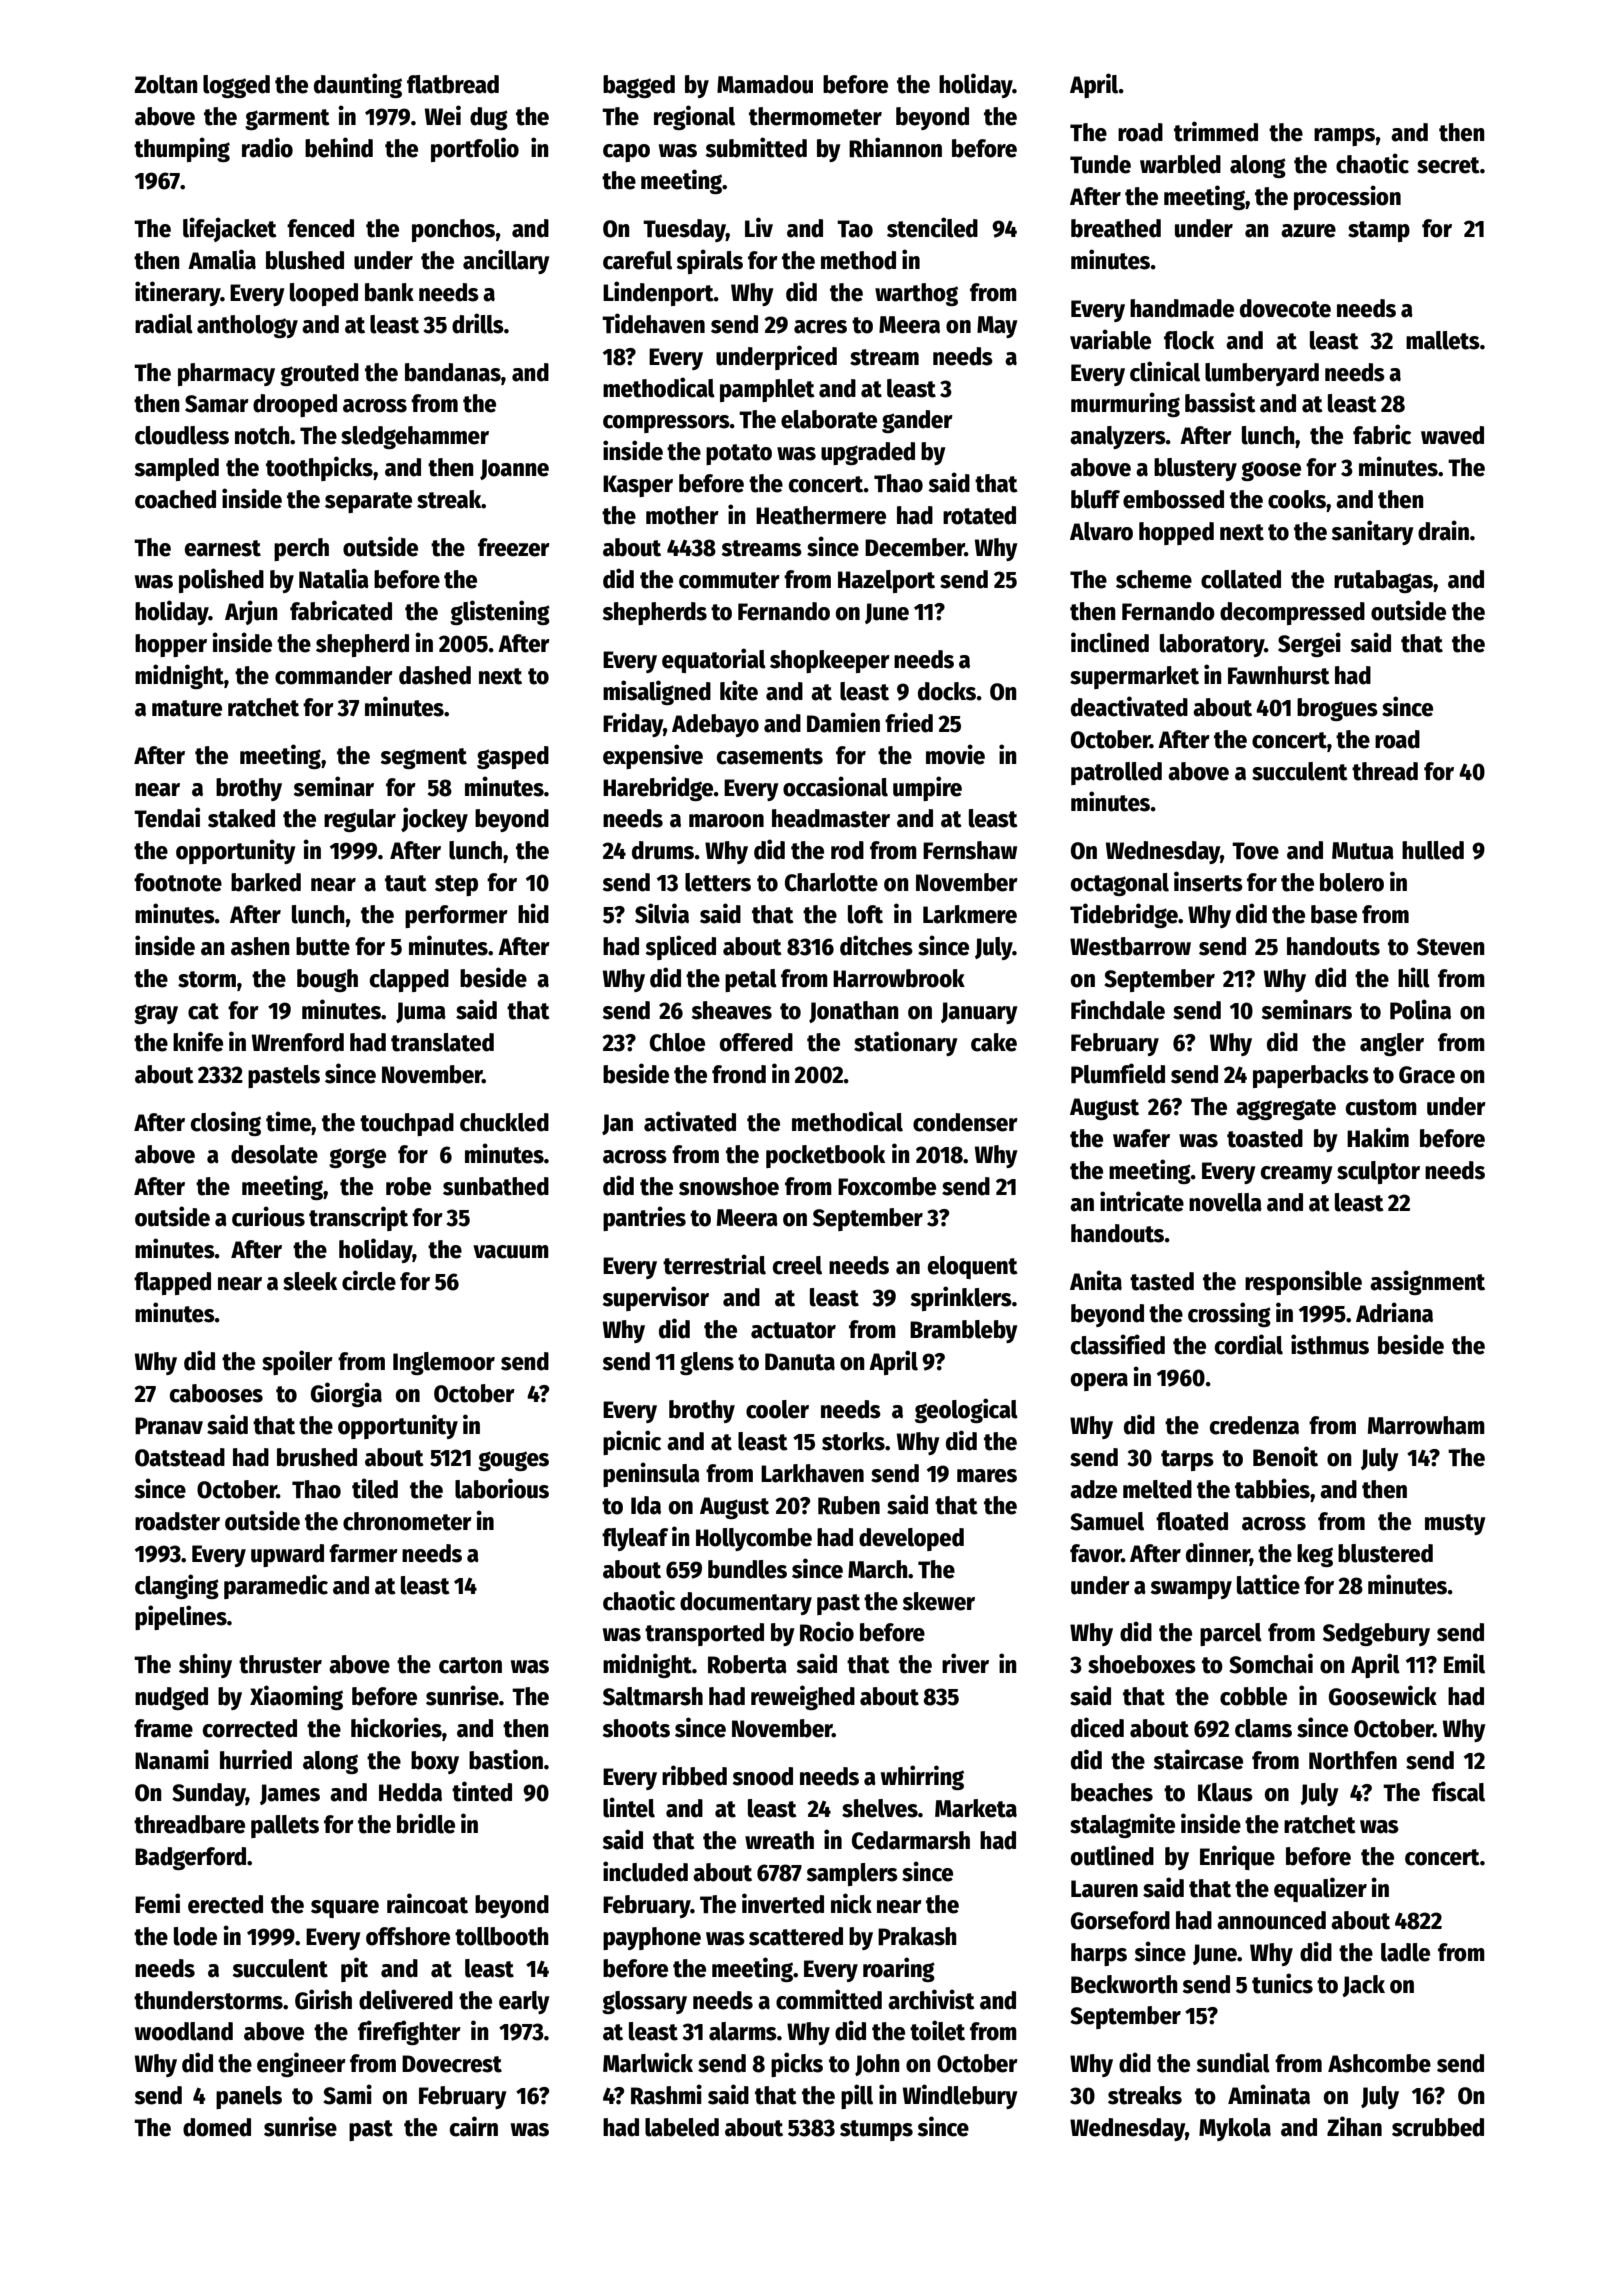 This screenshot has width=1620, height=2292. I want to click on footnote, so click(178, 882).
